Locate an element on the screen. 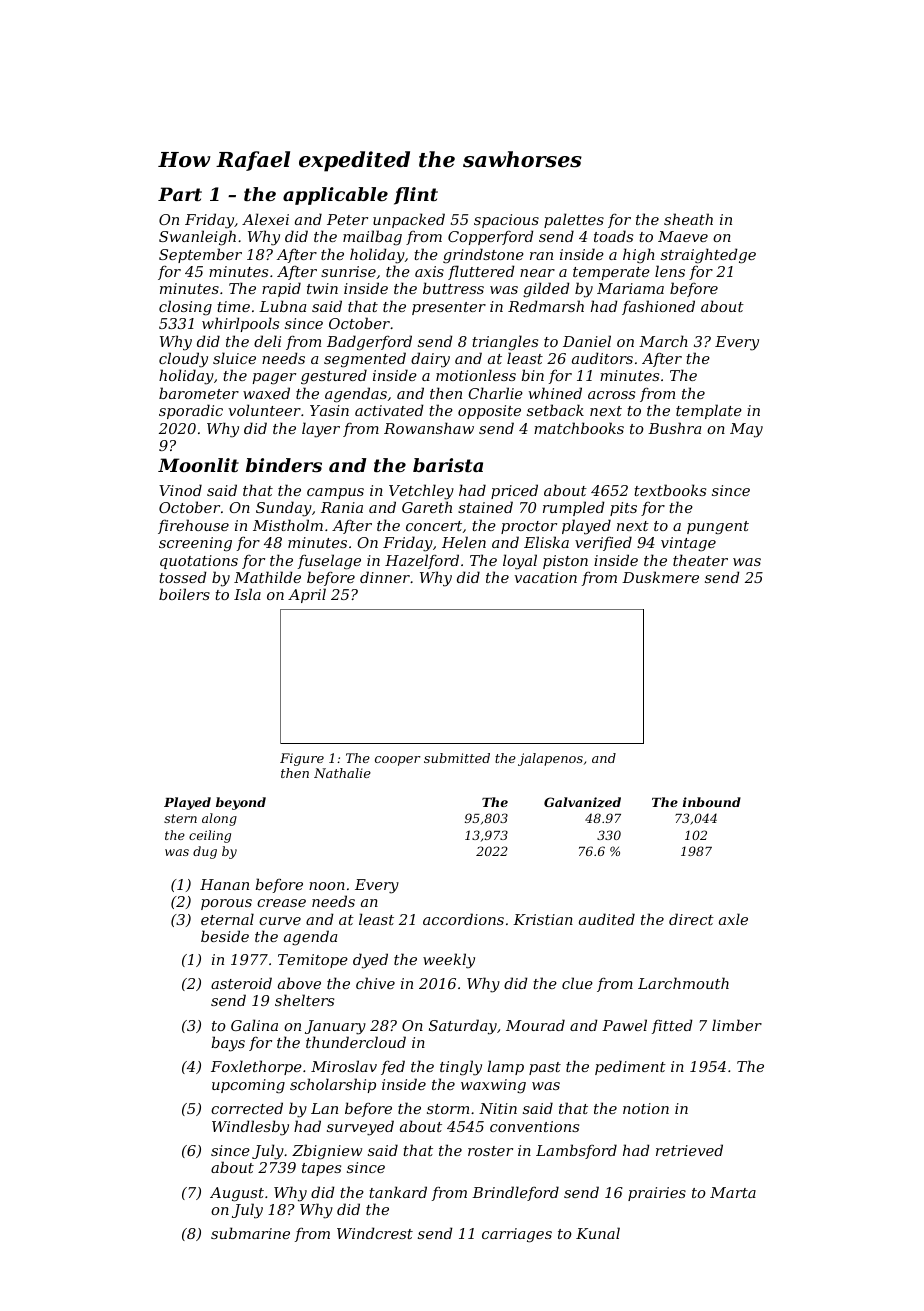 This screenshot has width=924, height=1311. Isla is located at coordinates (247, 594).
